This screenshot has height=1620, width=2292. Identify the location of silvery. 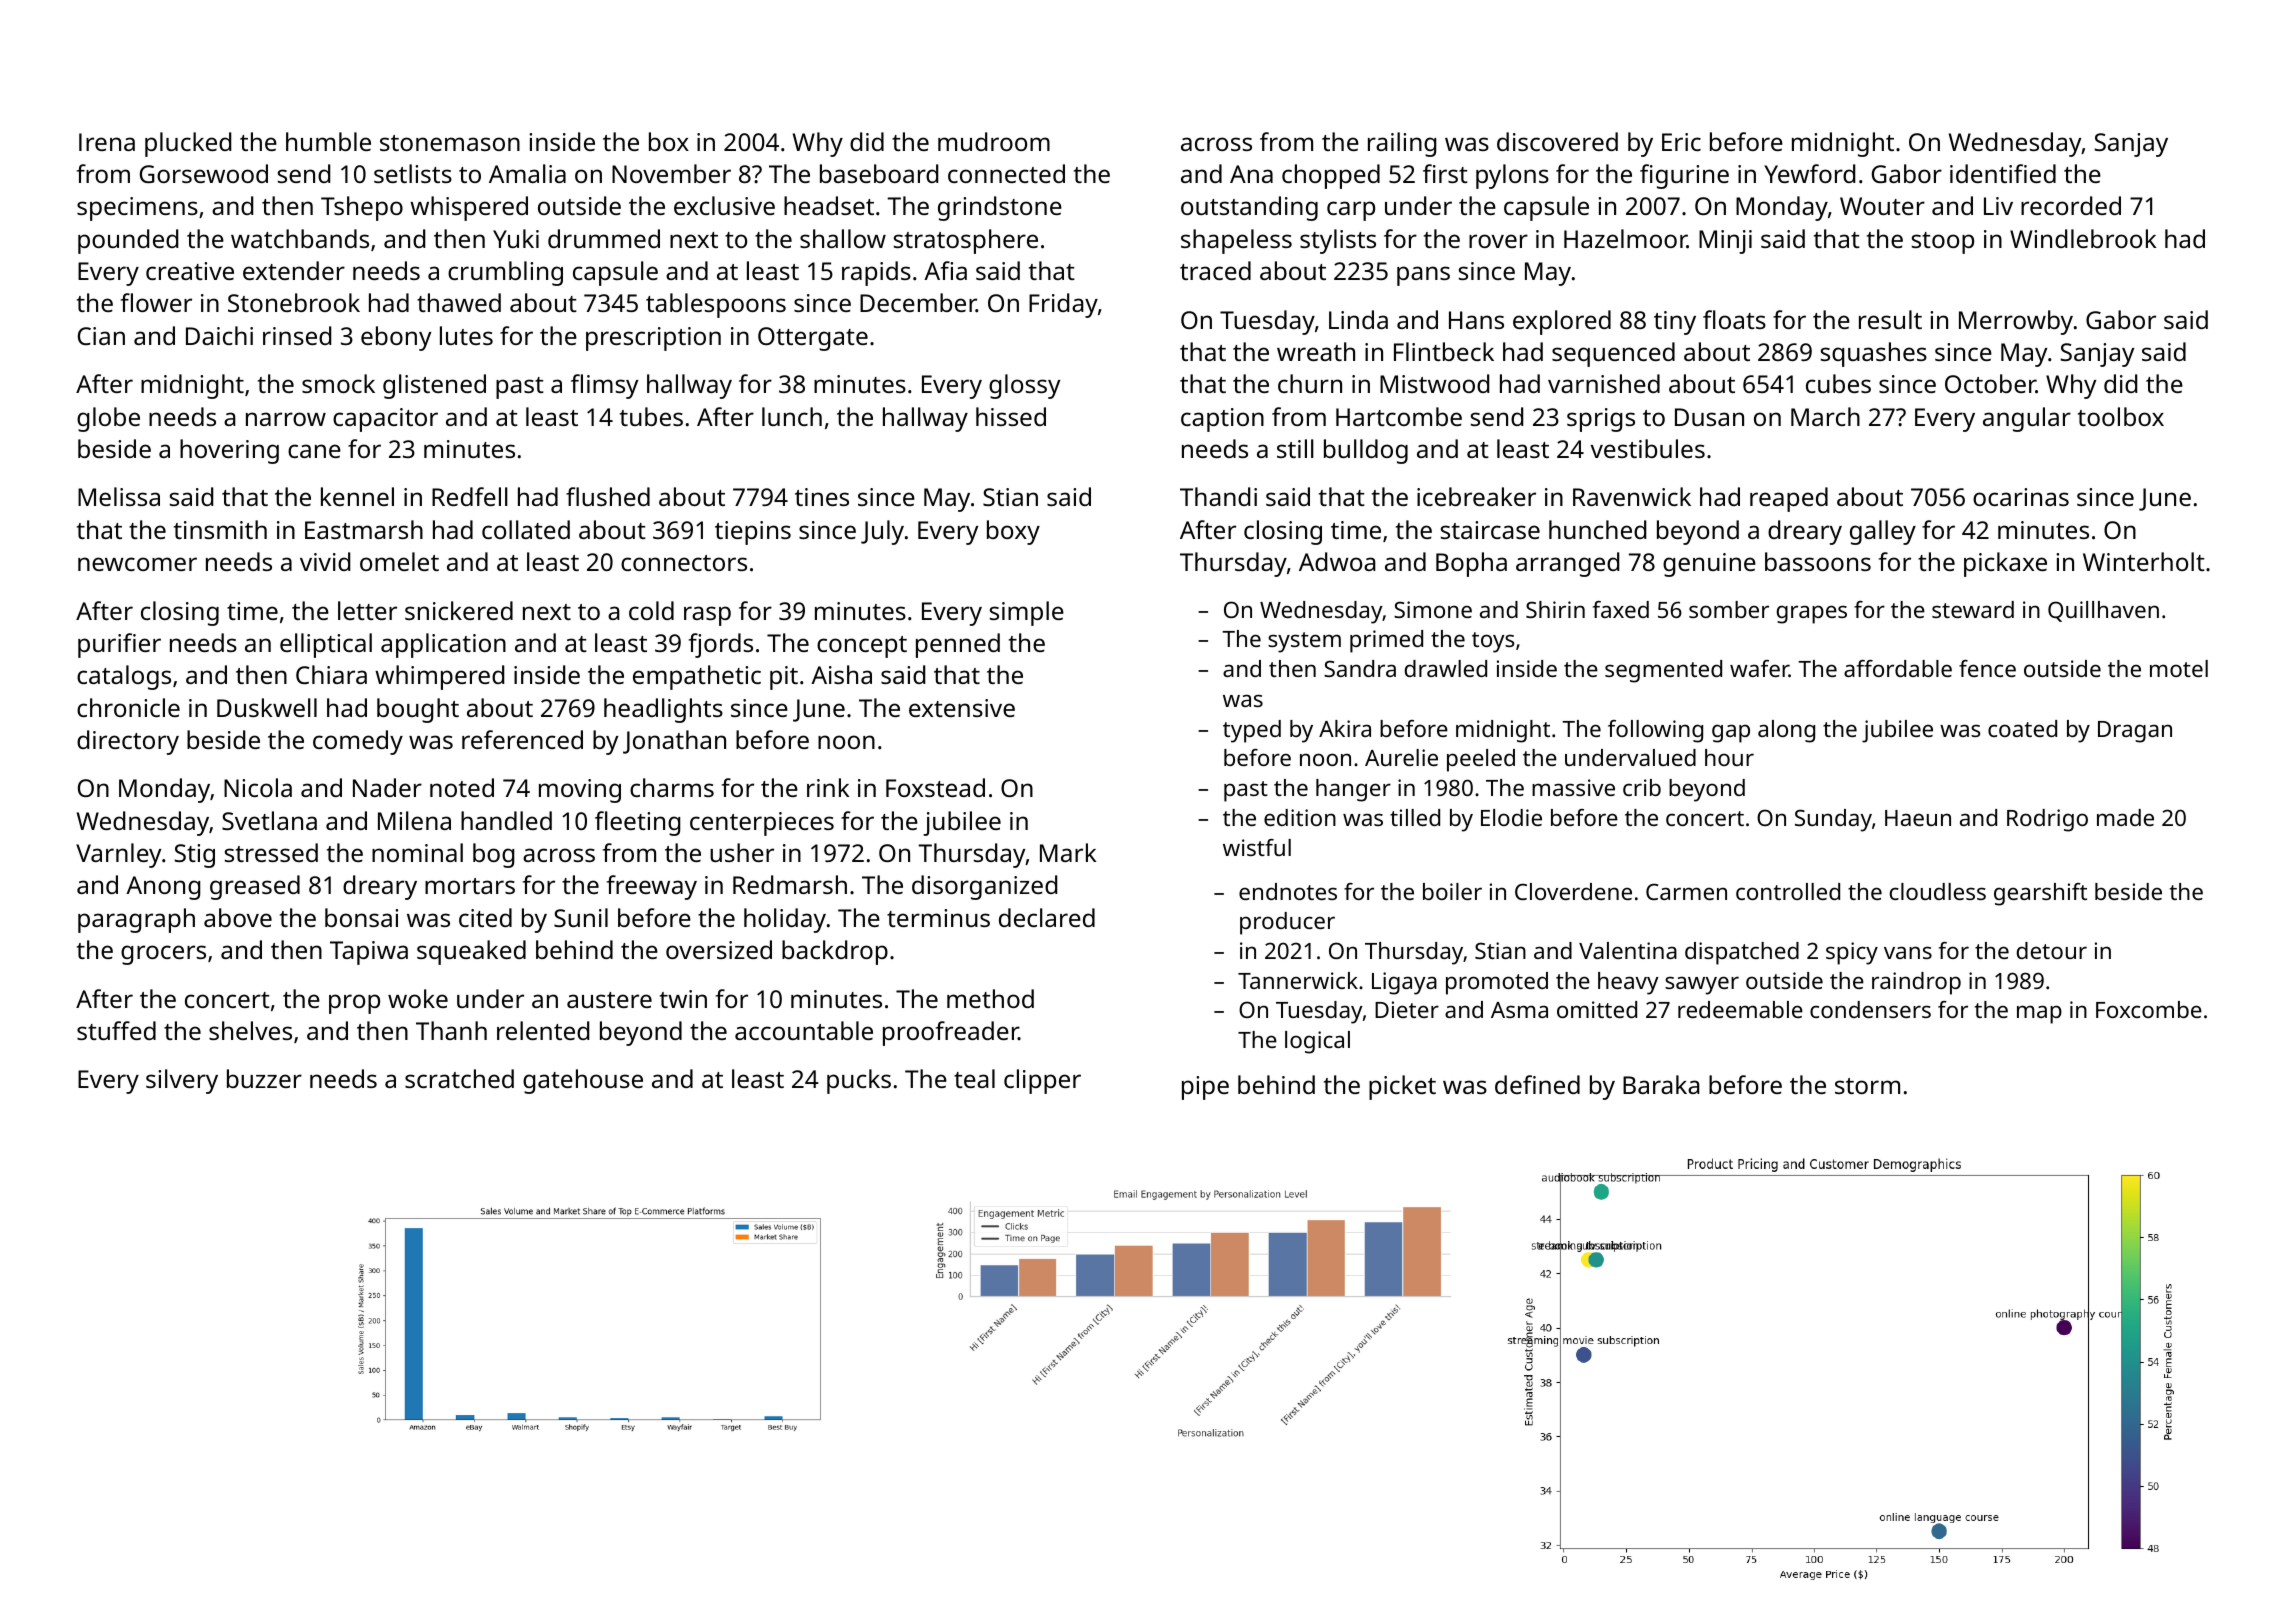
(182, 1081).
